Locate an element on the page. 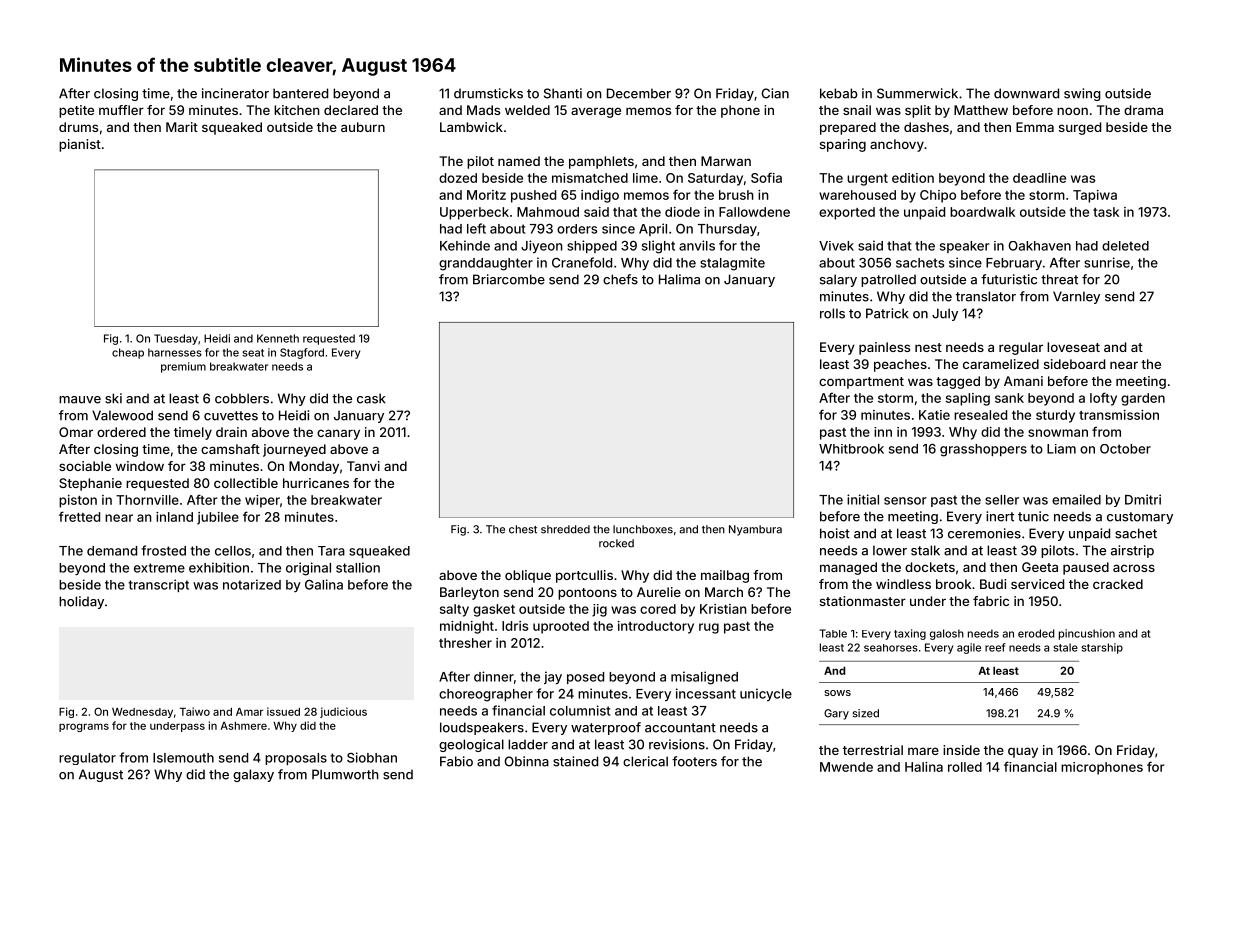 The image size is (1233, 952). sideboard is located at coordinates (1074, 364).
